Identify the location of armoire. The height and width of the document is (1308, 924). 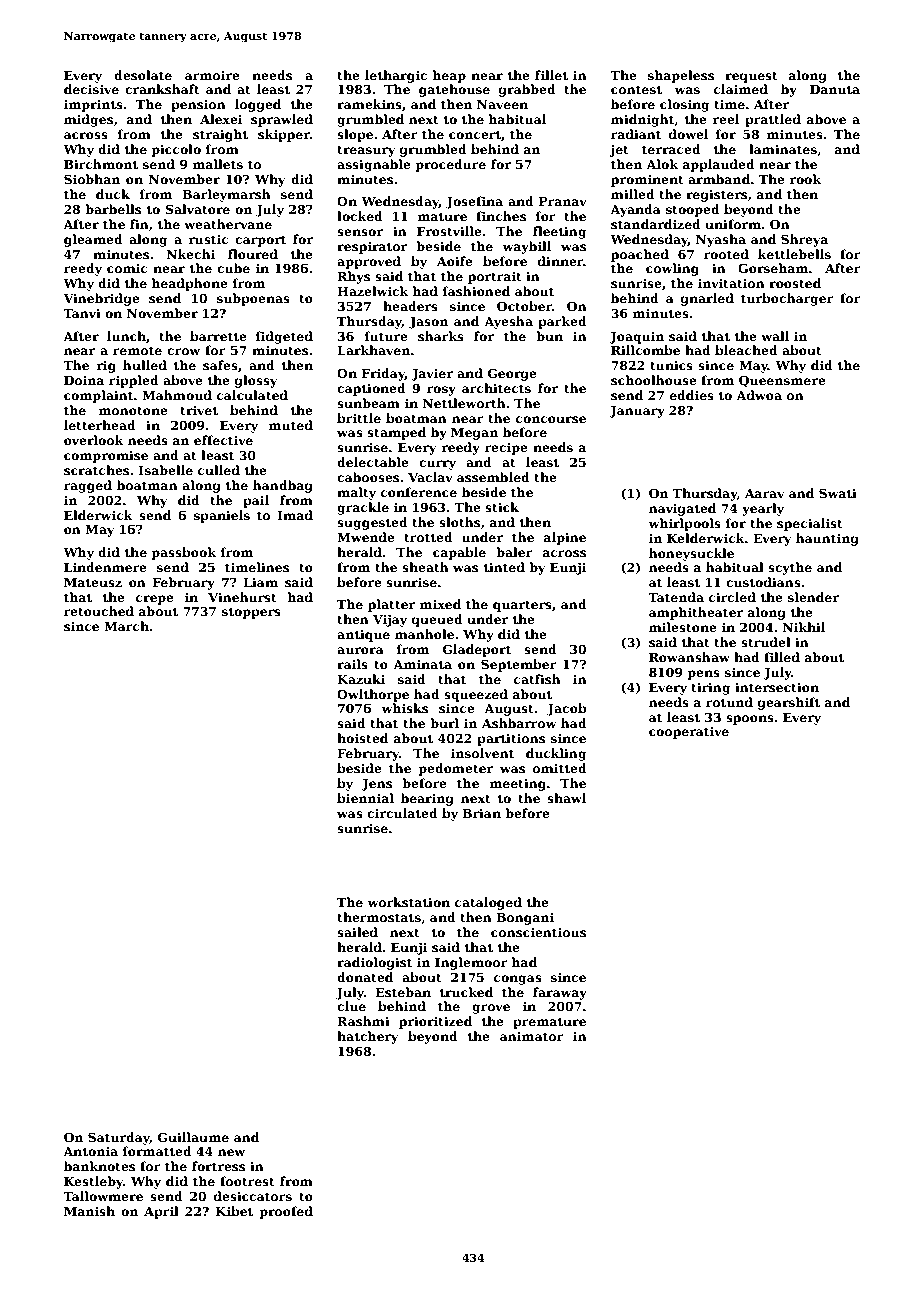
(212, 75).
